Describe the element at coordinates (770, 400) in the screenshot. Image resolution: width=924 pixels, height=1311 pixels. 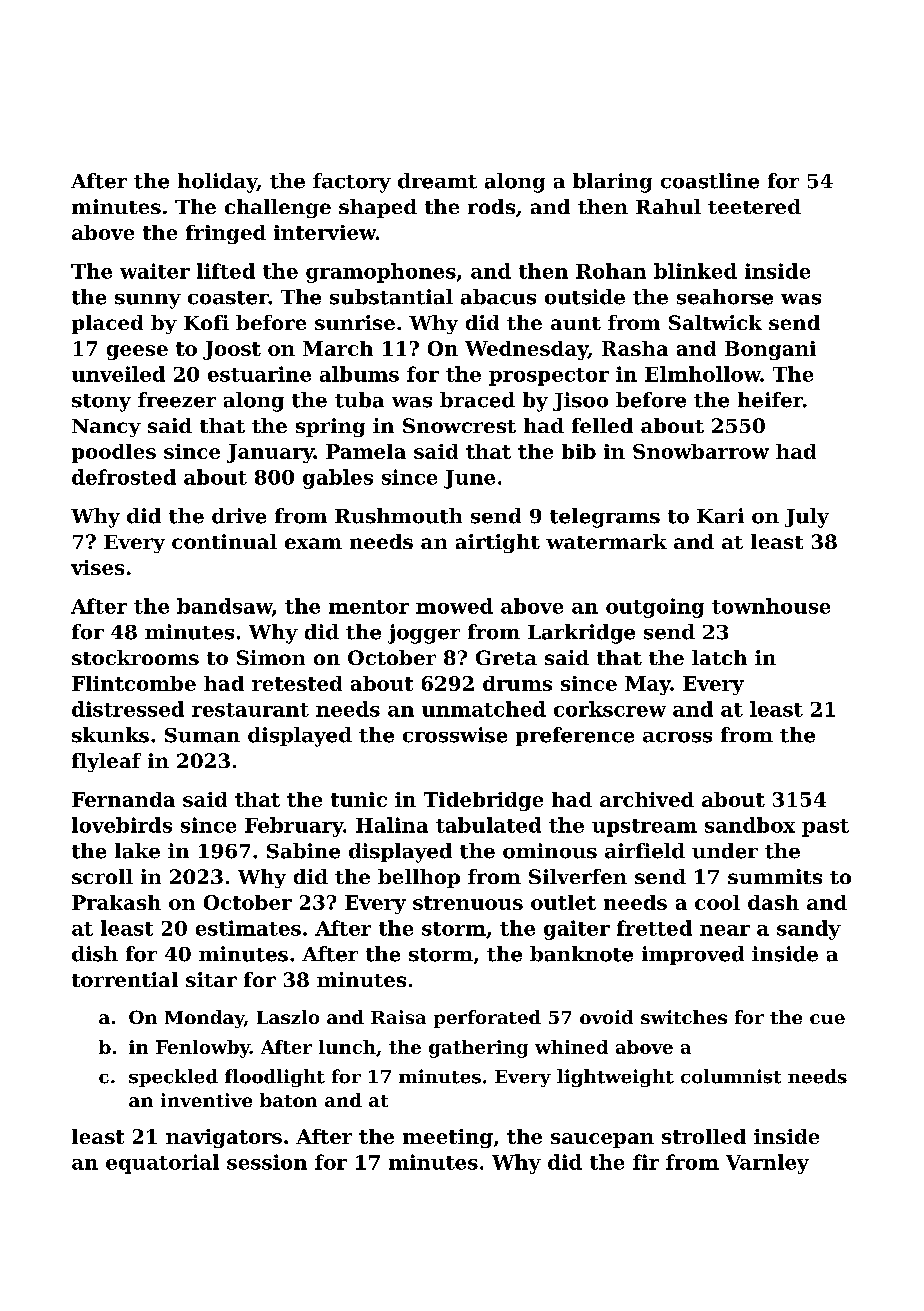
I see `heifer` at that location.
